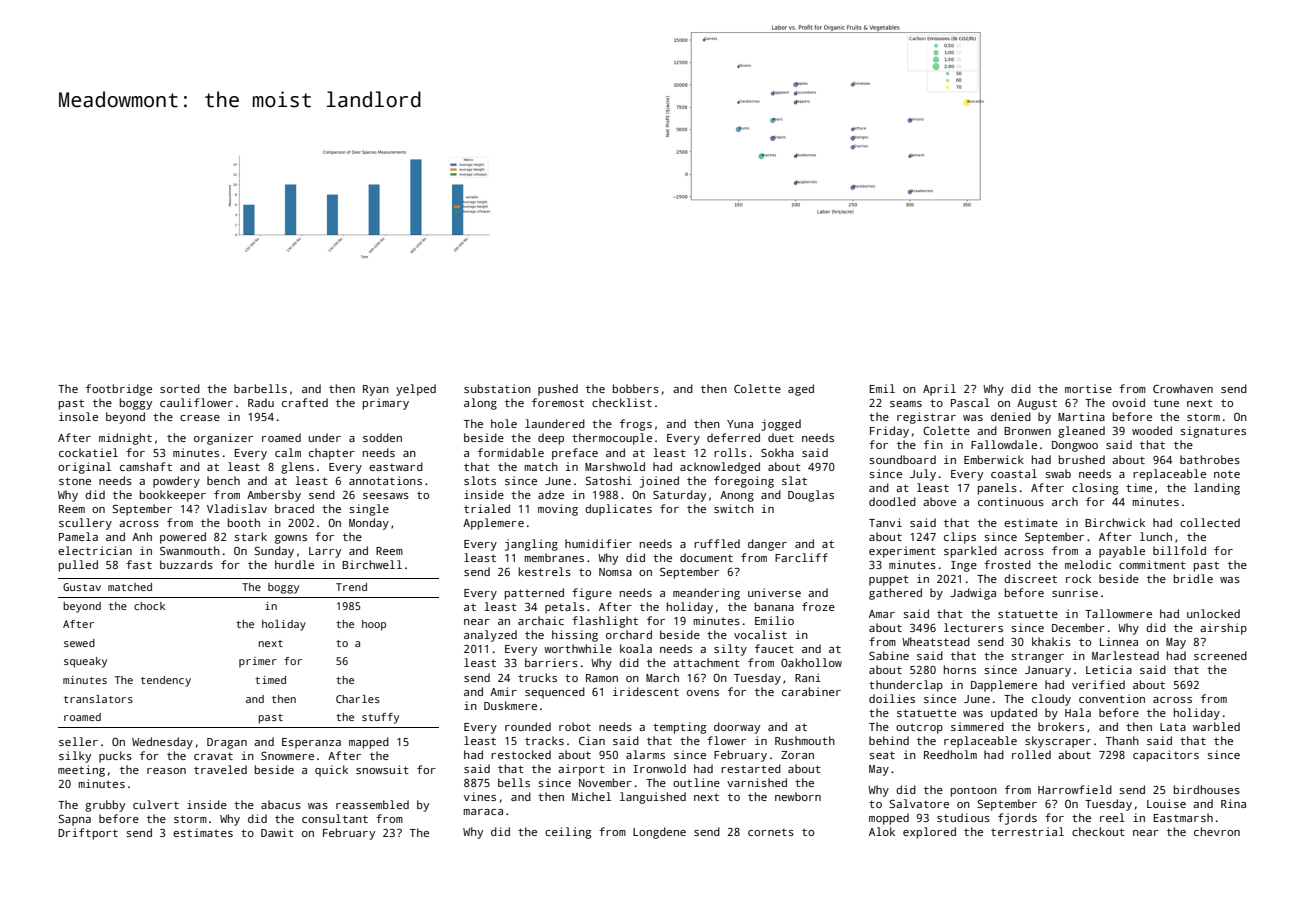  What do you see at coordinates (1081, 416) in the screenshot?
I see `Martina` at bounding box center [1081, 416].
